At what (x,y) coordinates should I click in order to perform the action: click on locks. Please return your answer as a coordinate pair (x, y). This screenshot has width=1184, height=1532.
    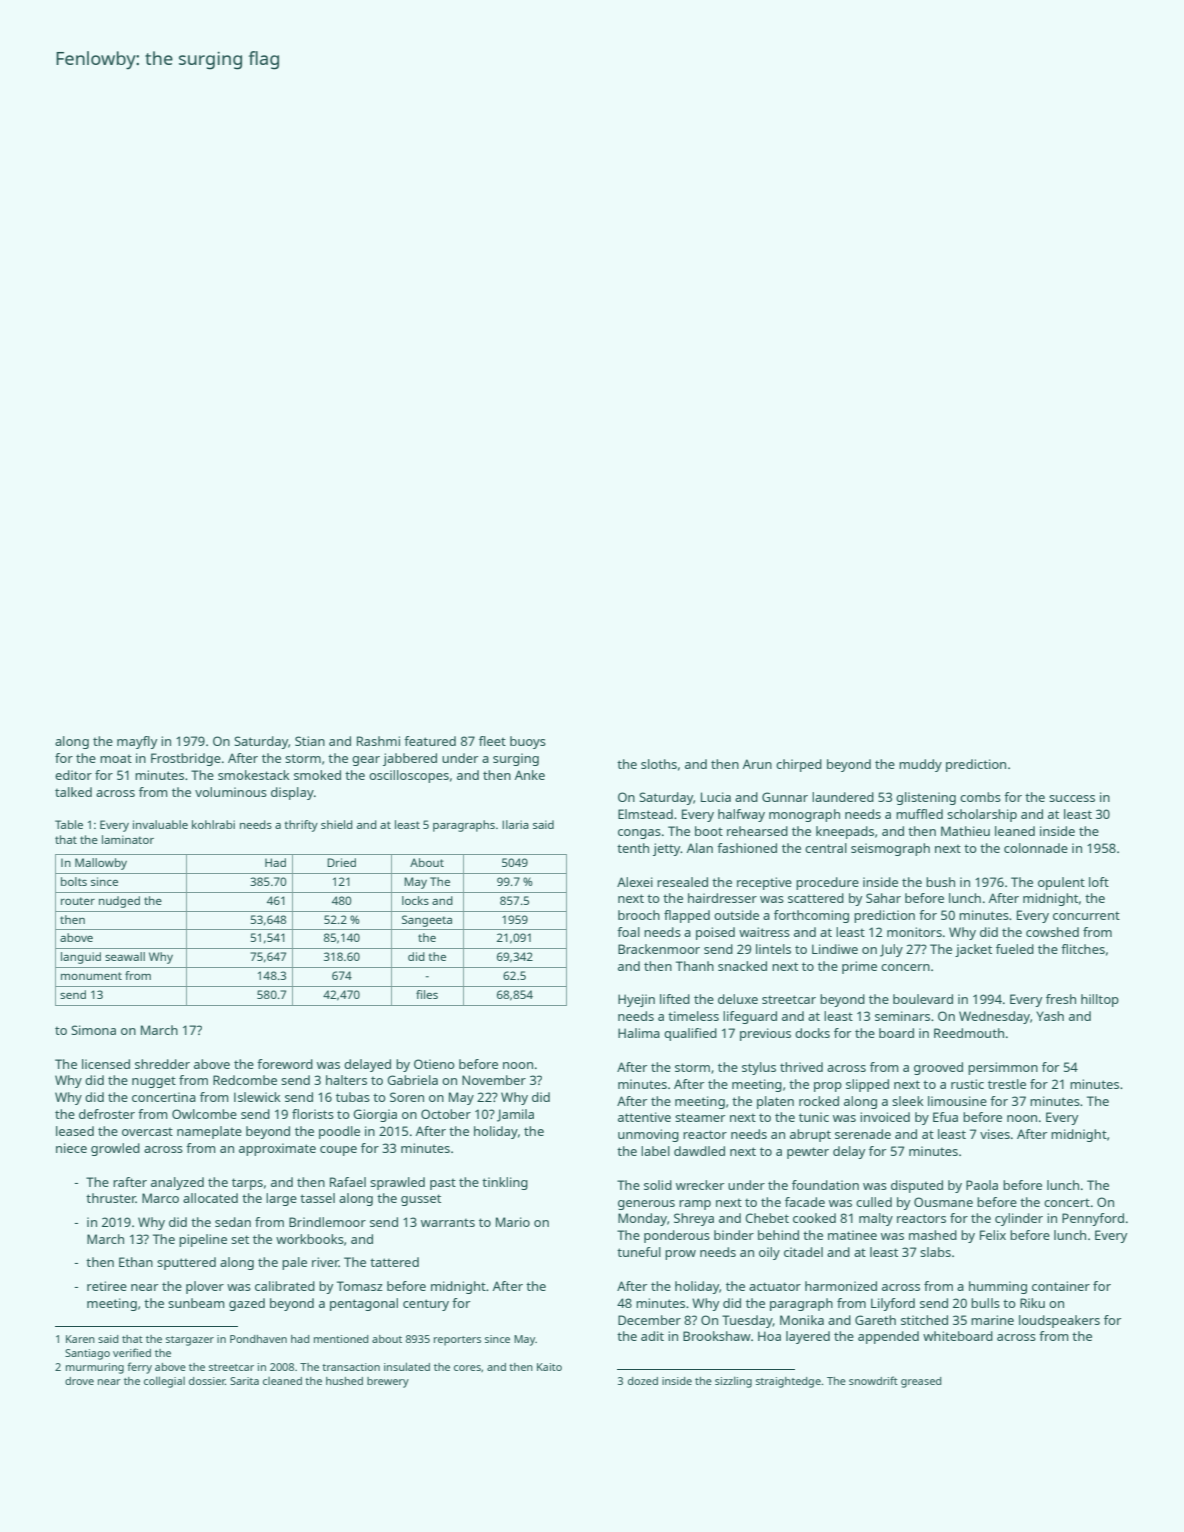
    Looking at the image, I should click on (415, 900).
